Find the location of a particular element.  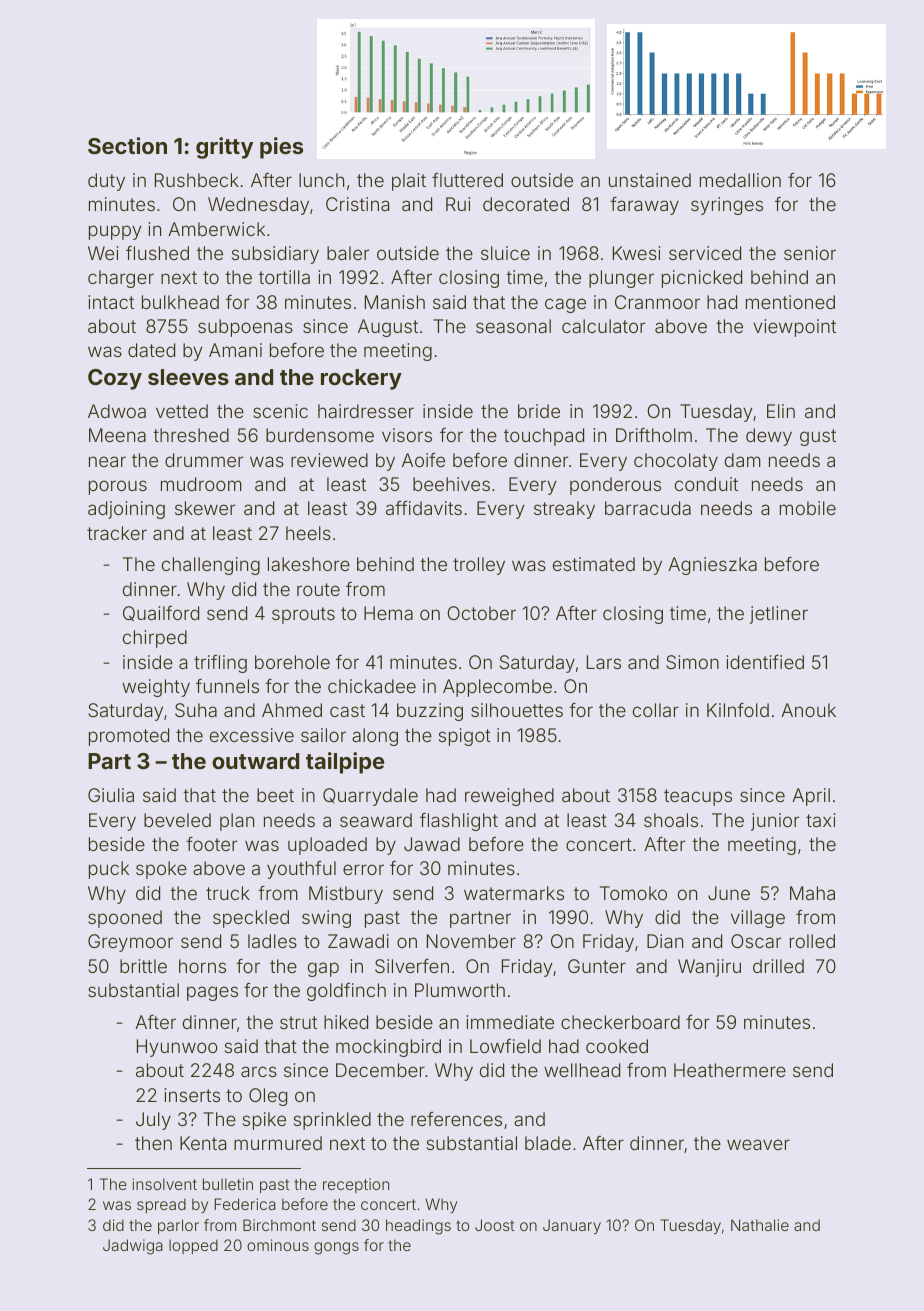

Applecombe is located at coordinates (497, 688).
